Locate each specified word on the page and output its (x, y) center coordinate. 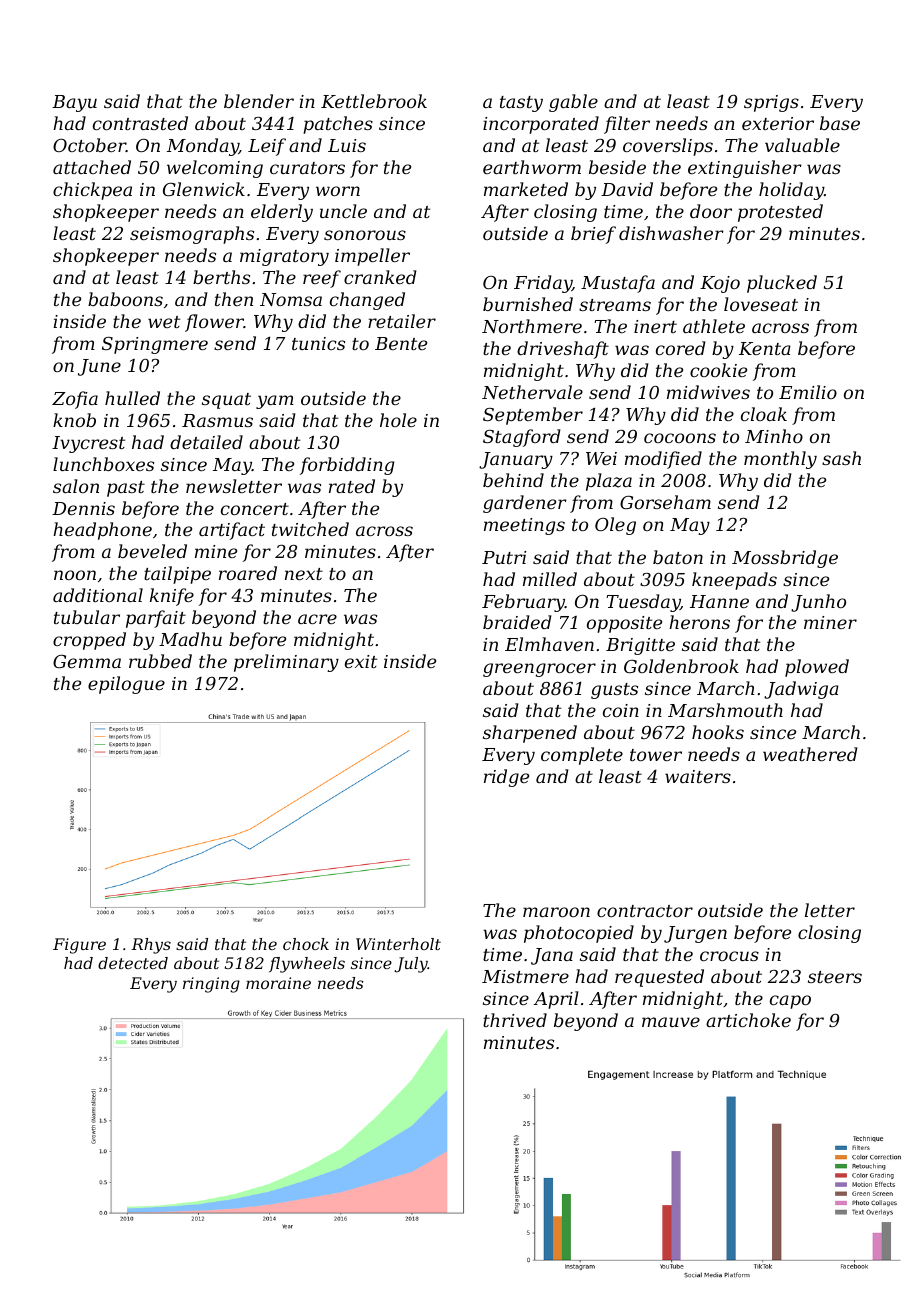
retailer (402, 321)
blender (259, 101)
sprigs (771, 103)
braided (517, 622)
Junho (818, 603)
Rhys (151, 946)
